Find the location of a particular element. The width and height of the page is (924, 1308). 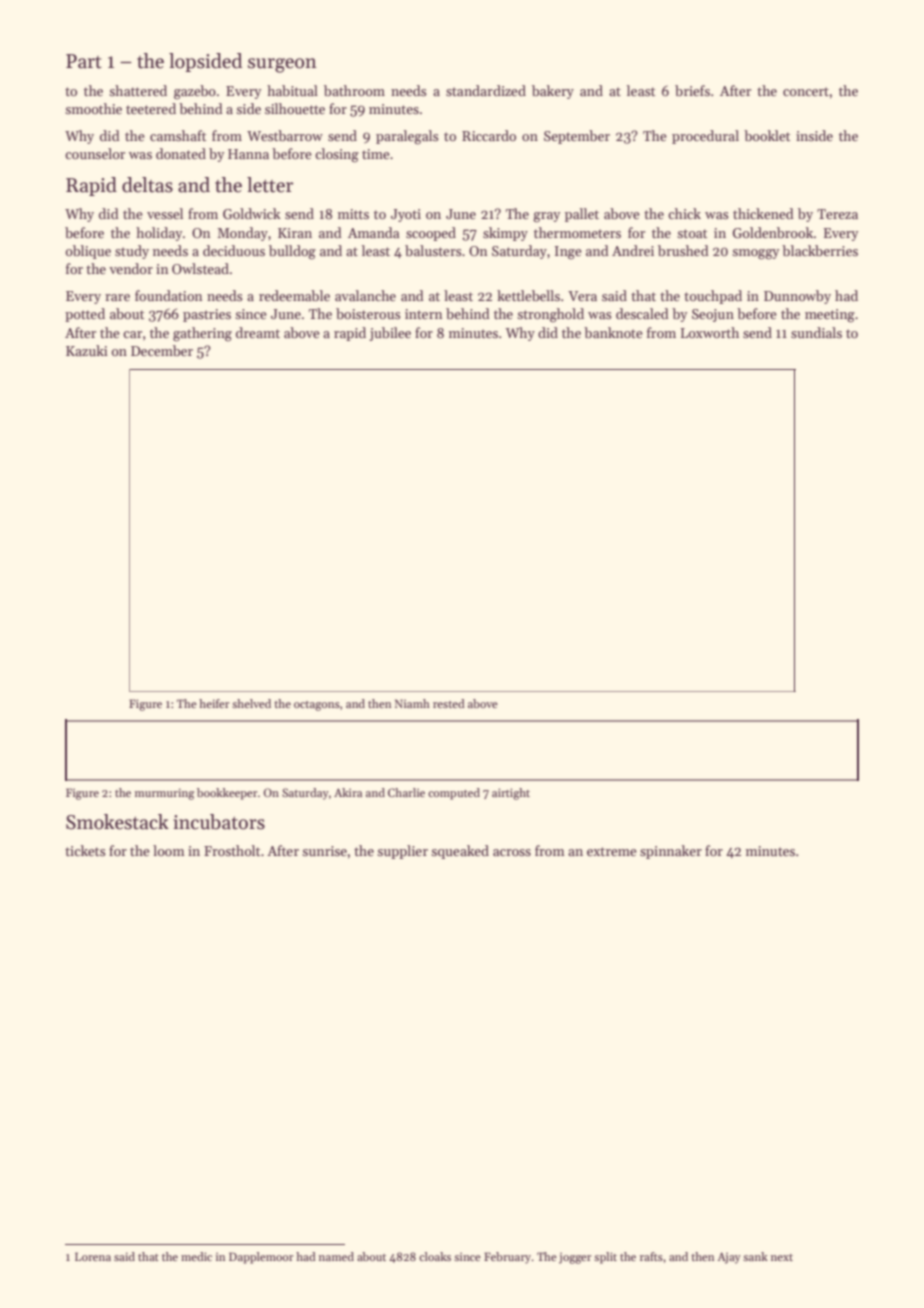

stronghold is located at coordinates (550, 315).
